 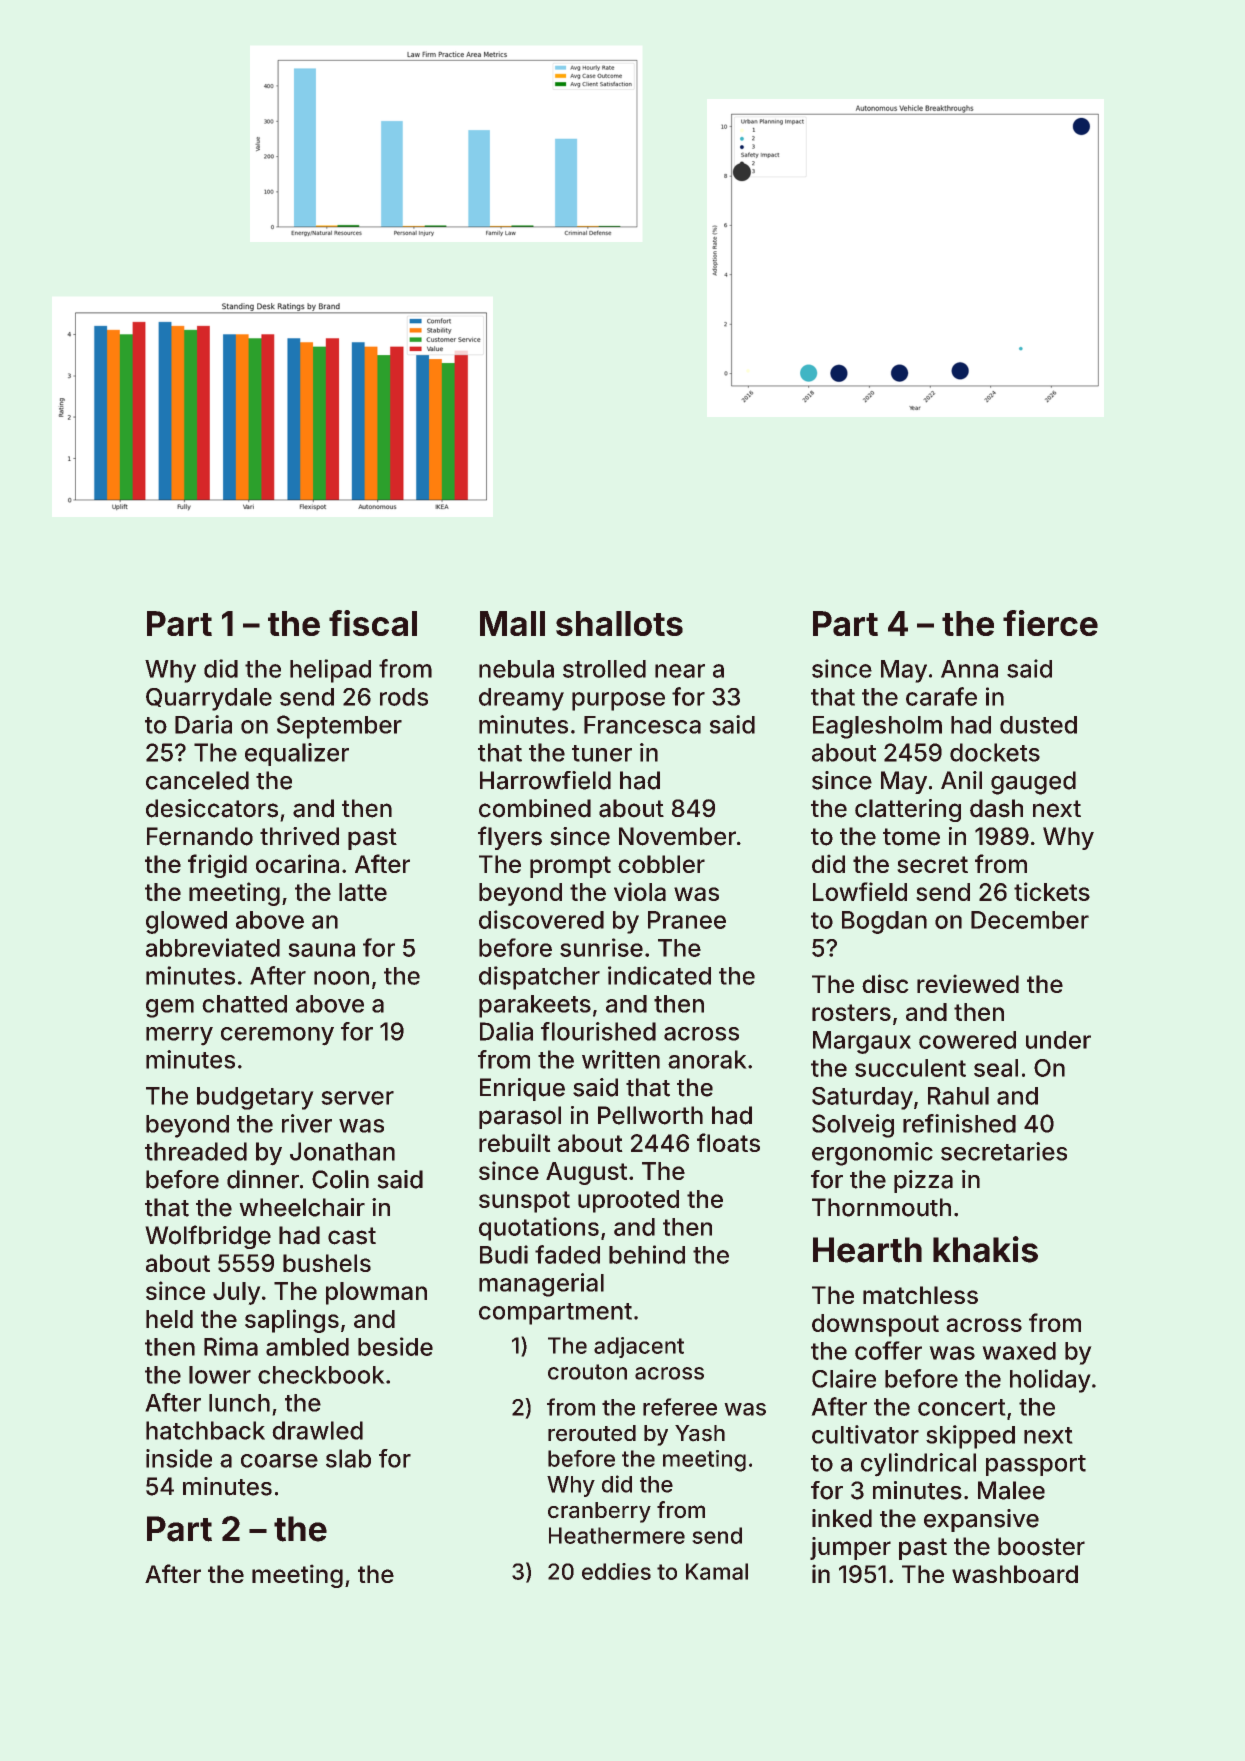 What do you see at coordinates (373, 623) in the document?
I see `fiscal` at bounding box center [373, 623].
